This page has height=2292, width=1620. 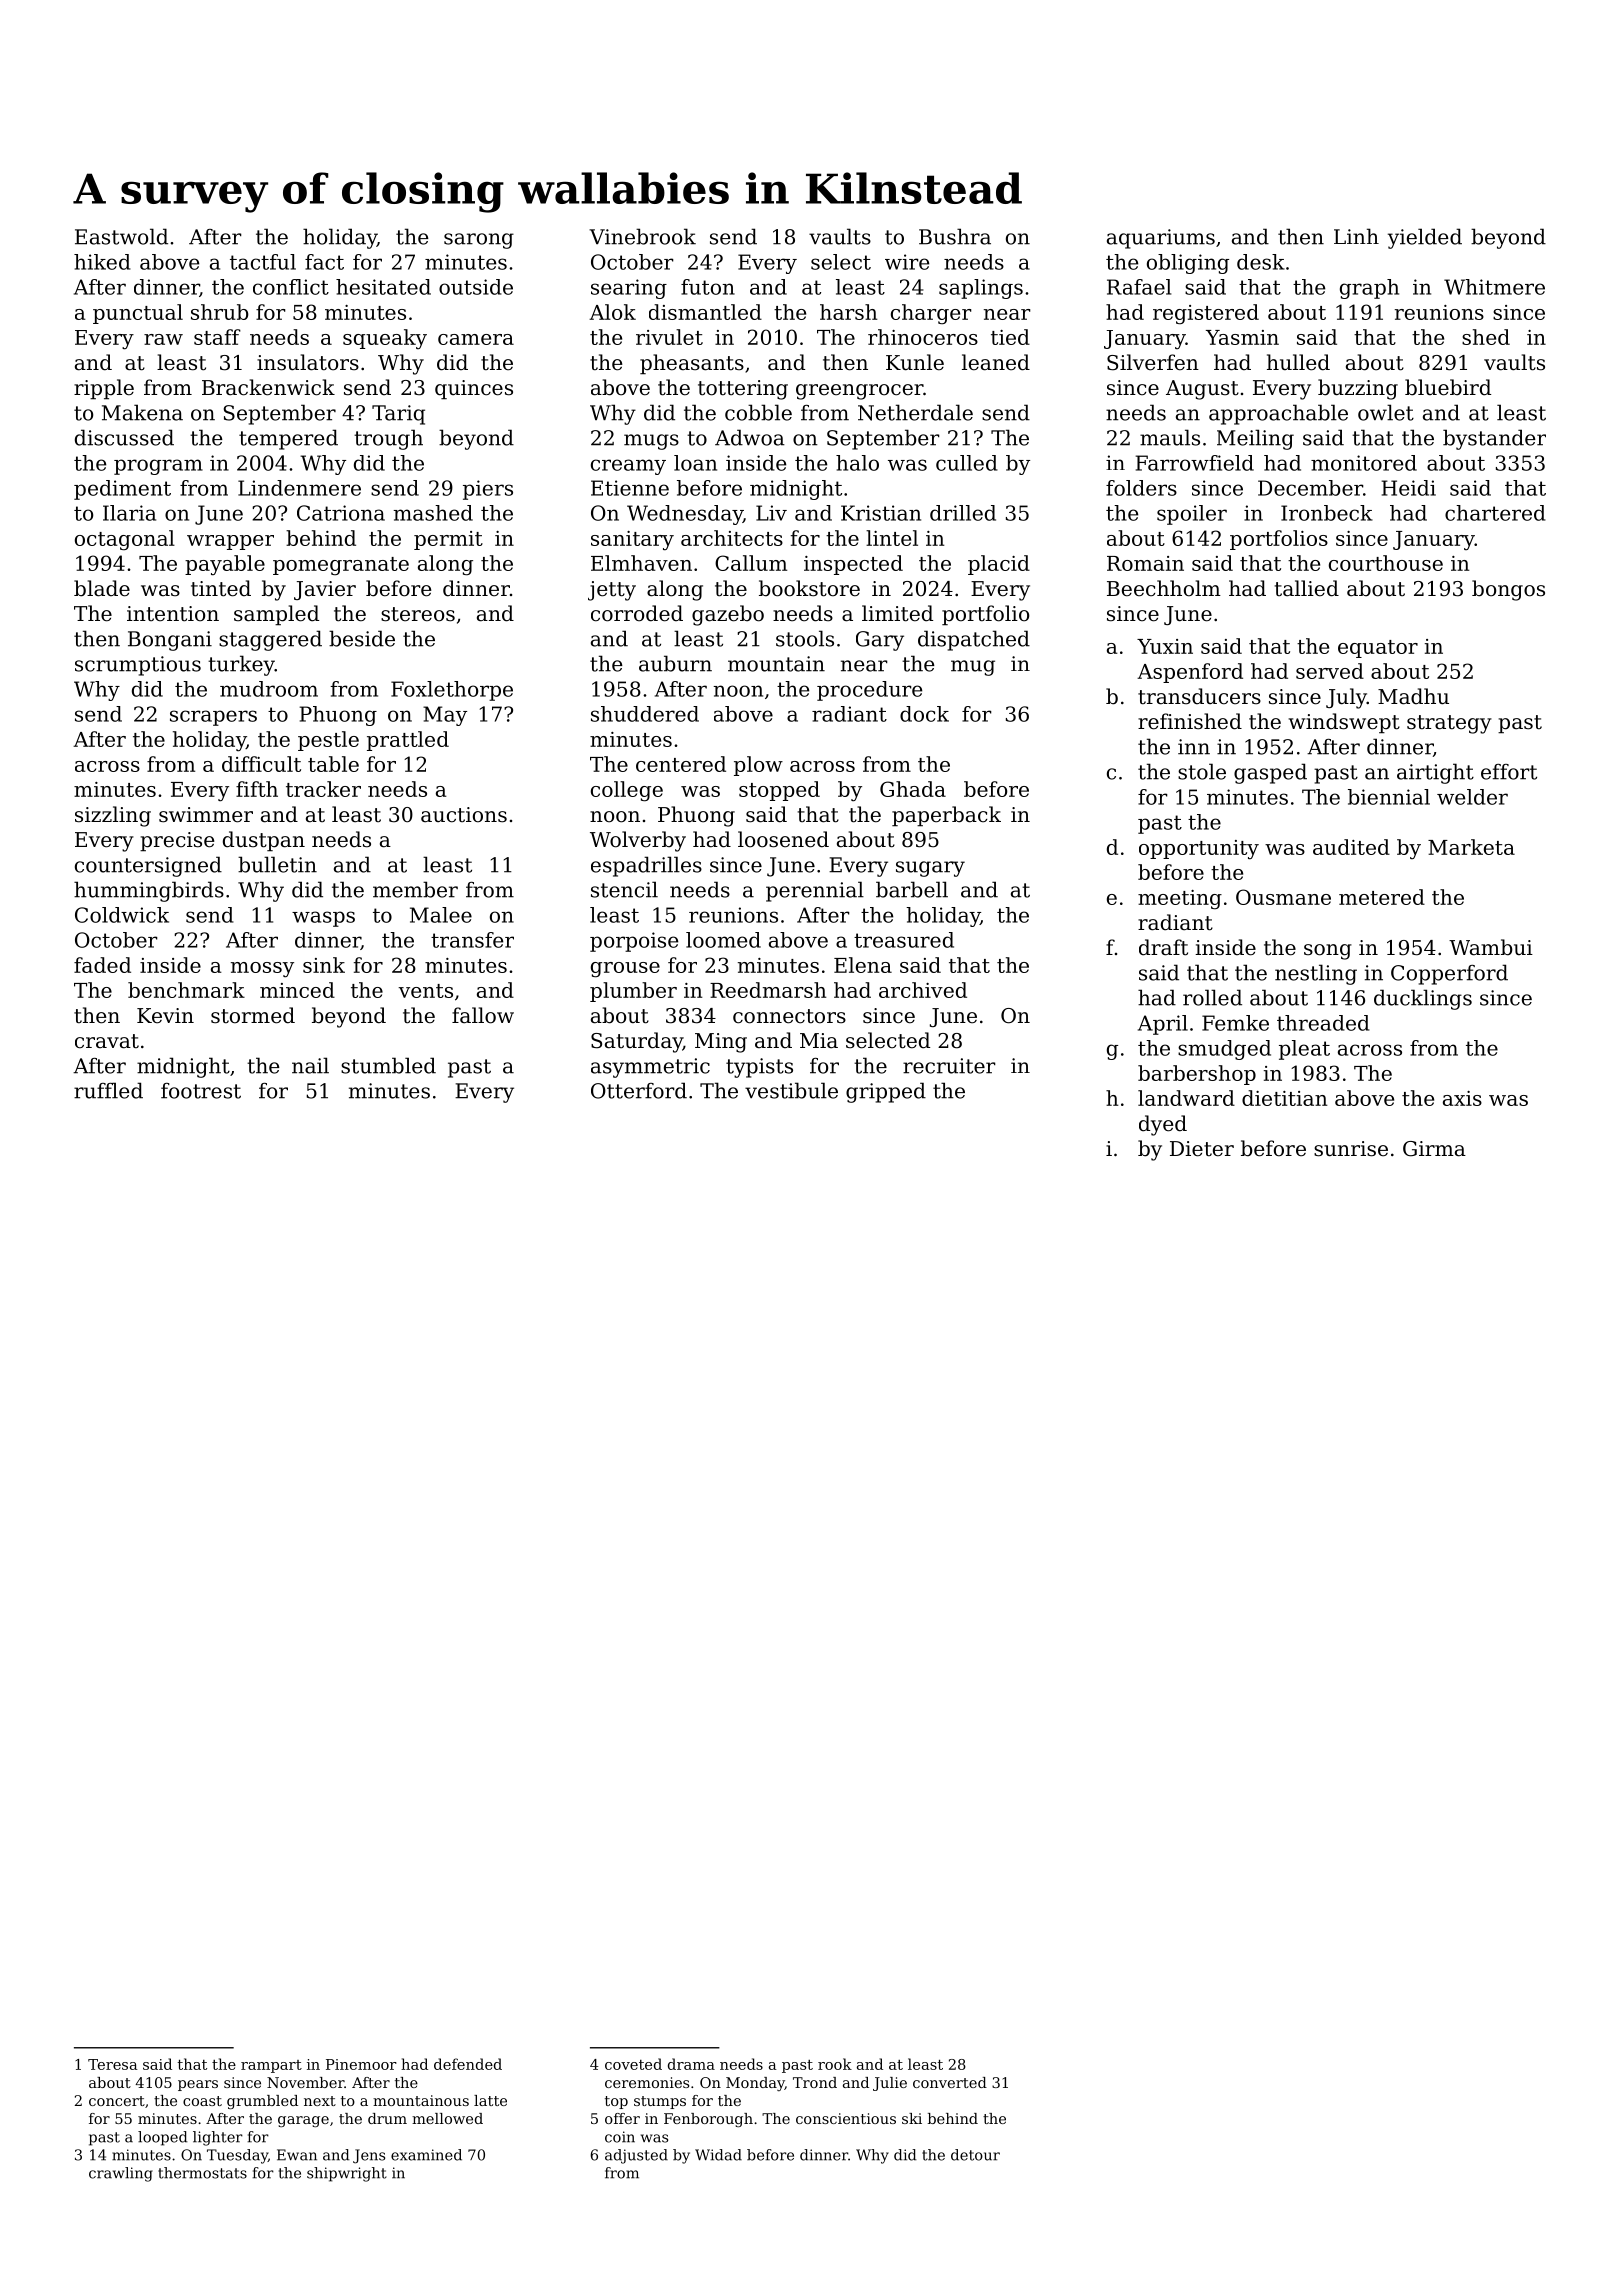 What do you see at coordinates (924, 714) in the page?
I see `dock` at bounding box center [924, 714].
